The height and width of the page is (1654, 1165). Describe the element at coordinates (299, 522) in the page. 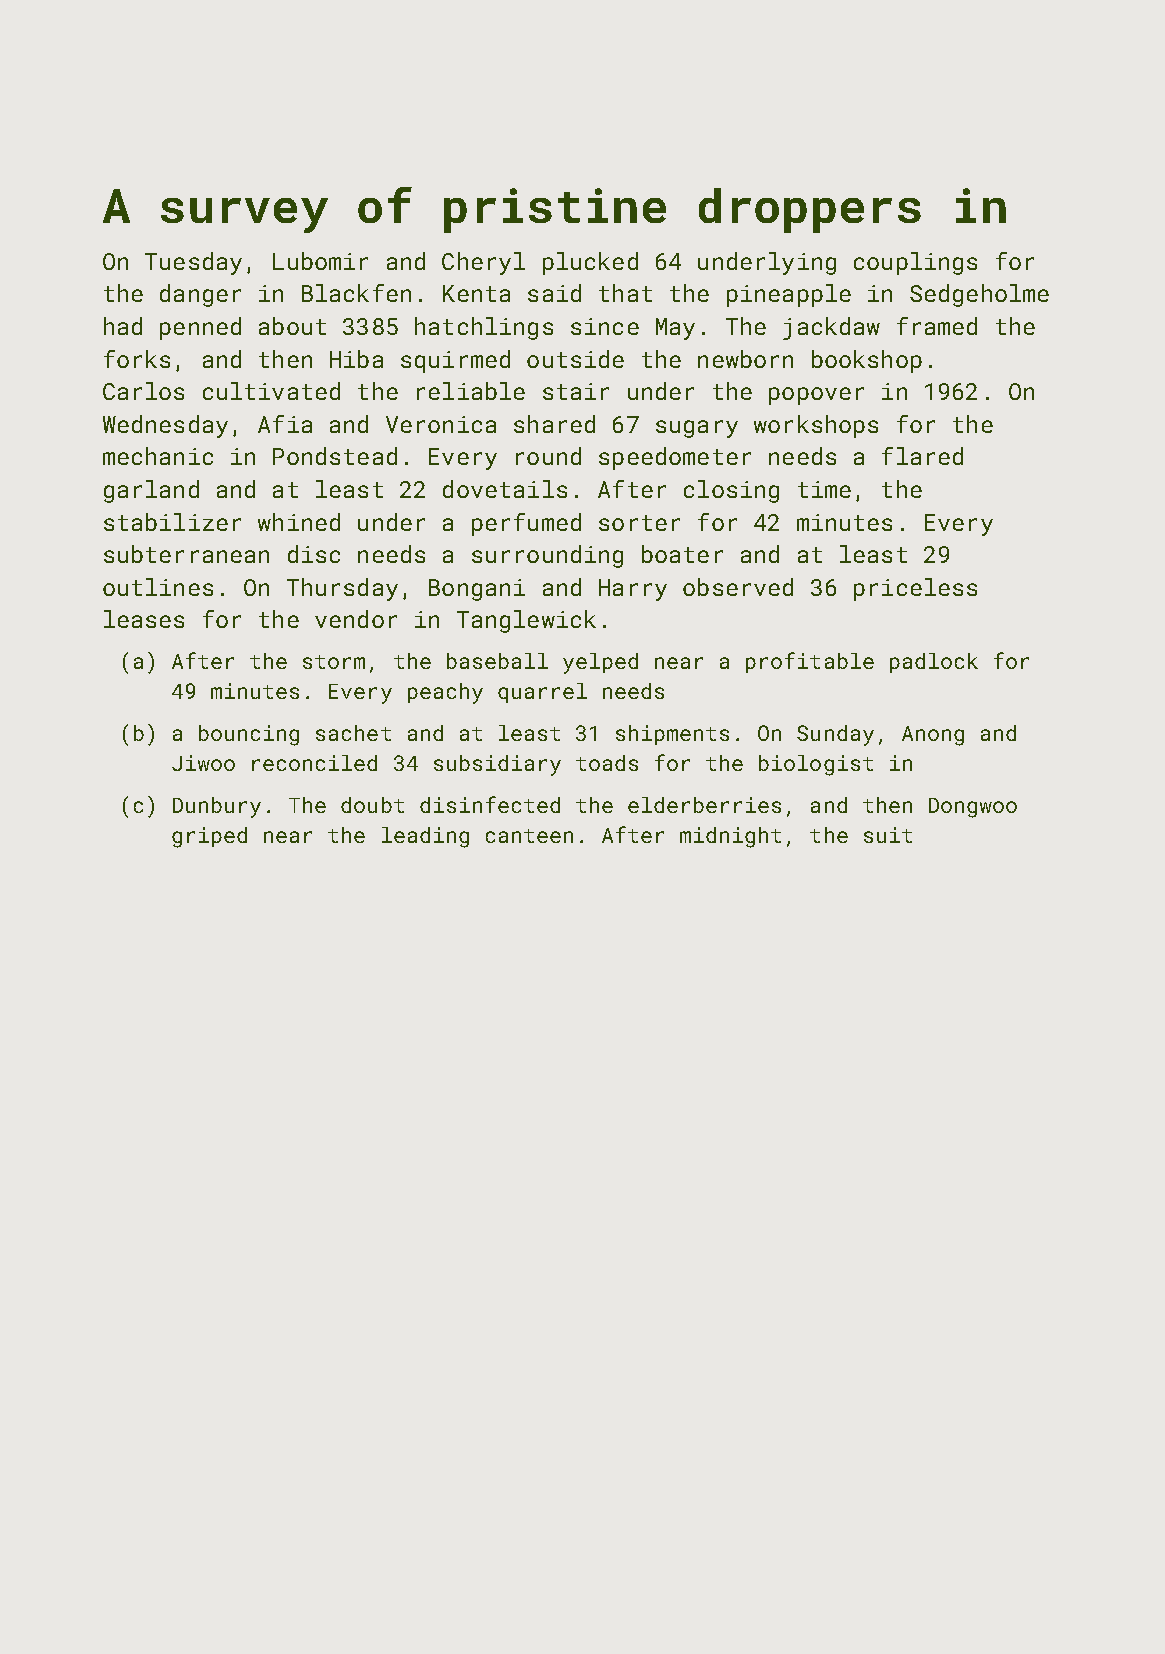

I see `whined` at that location.
